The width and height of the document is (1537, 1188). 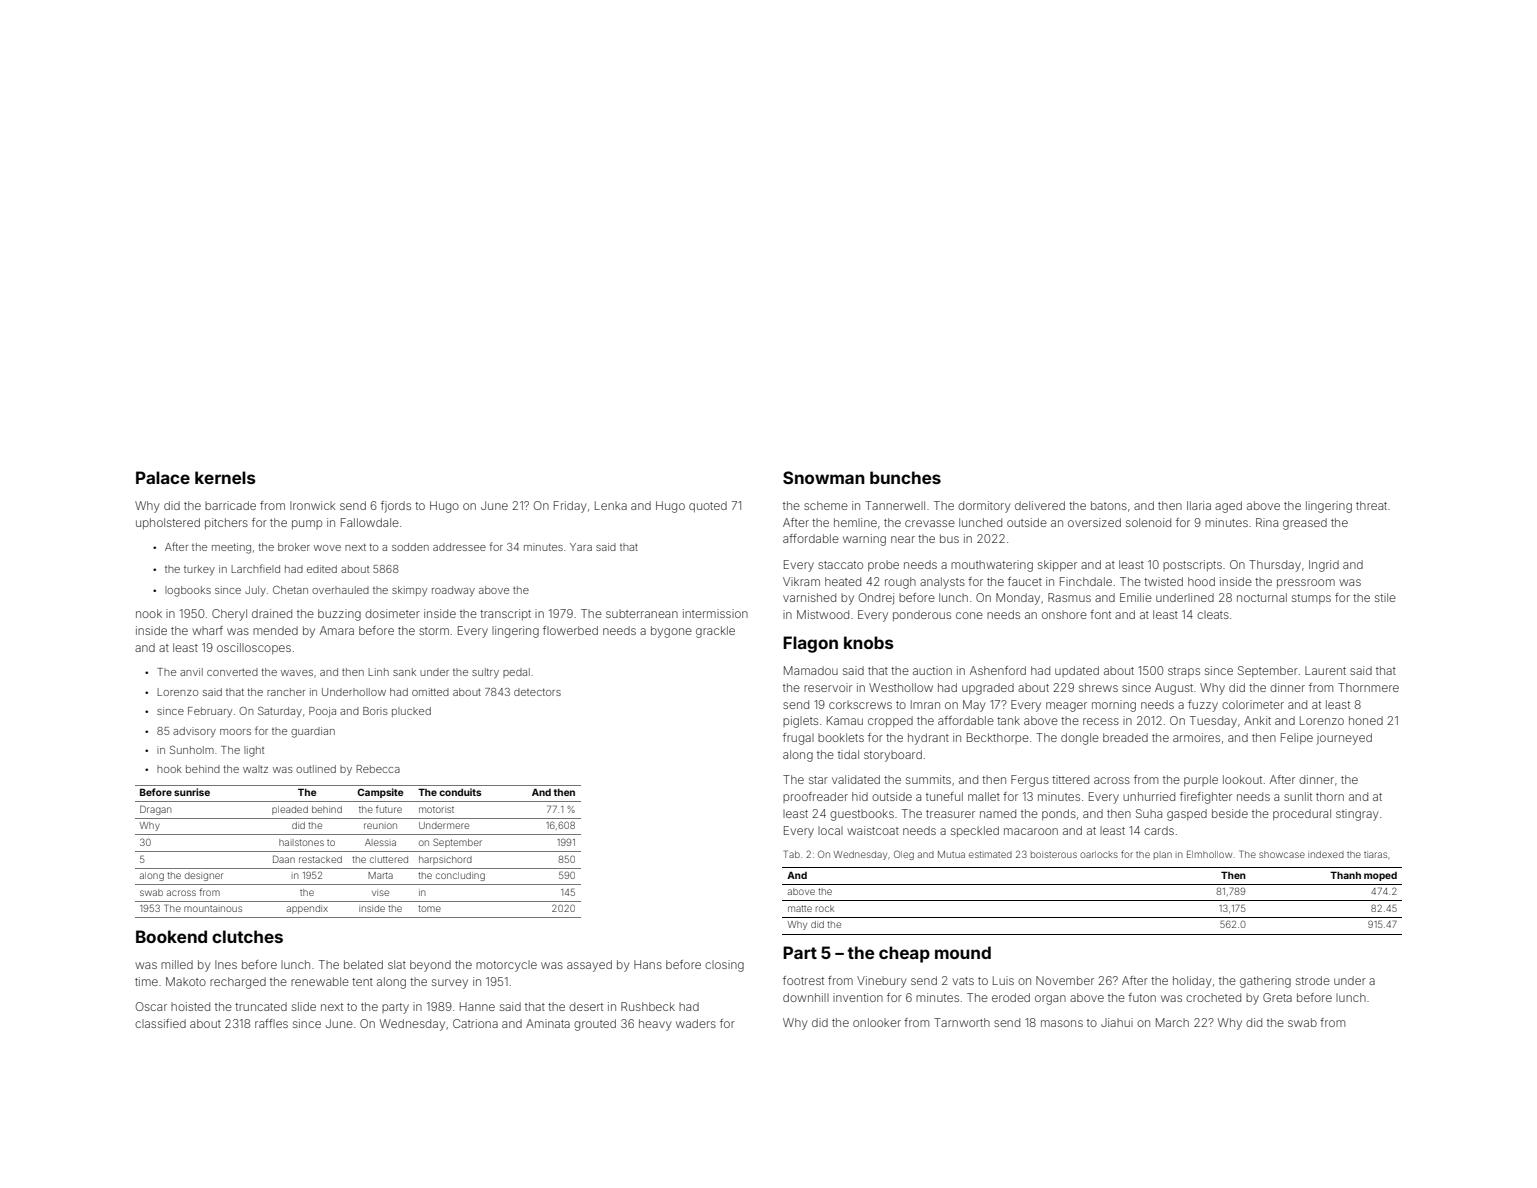 What do you see at coordinates (397, 964) in the document?
I see `slat` at bounding box center [397, 964].
